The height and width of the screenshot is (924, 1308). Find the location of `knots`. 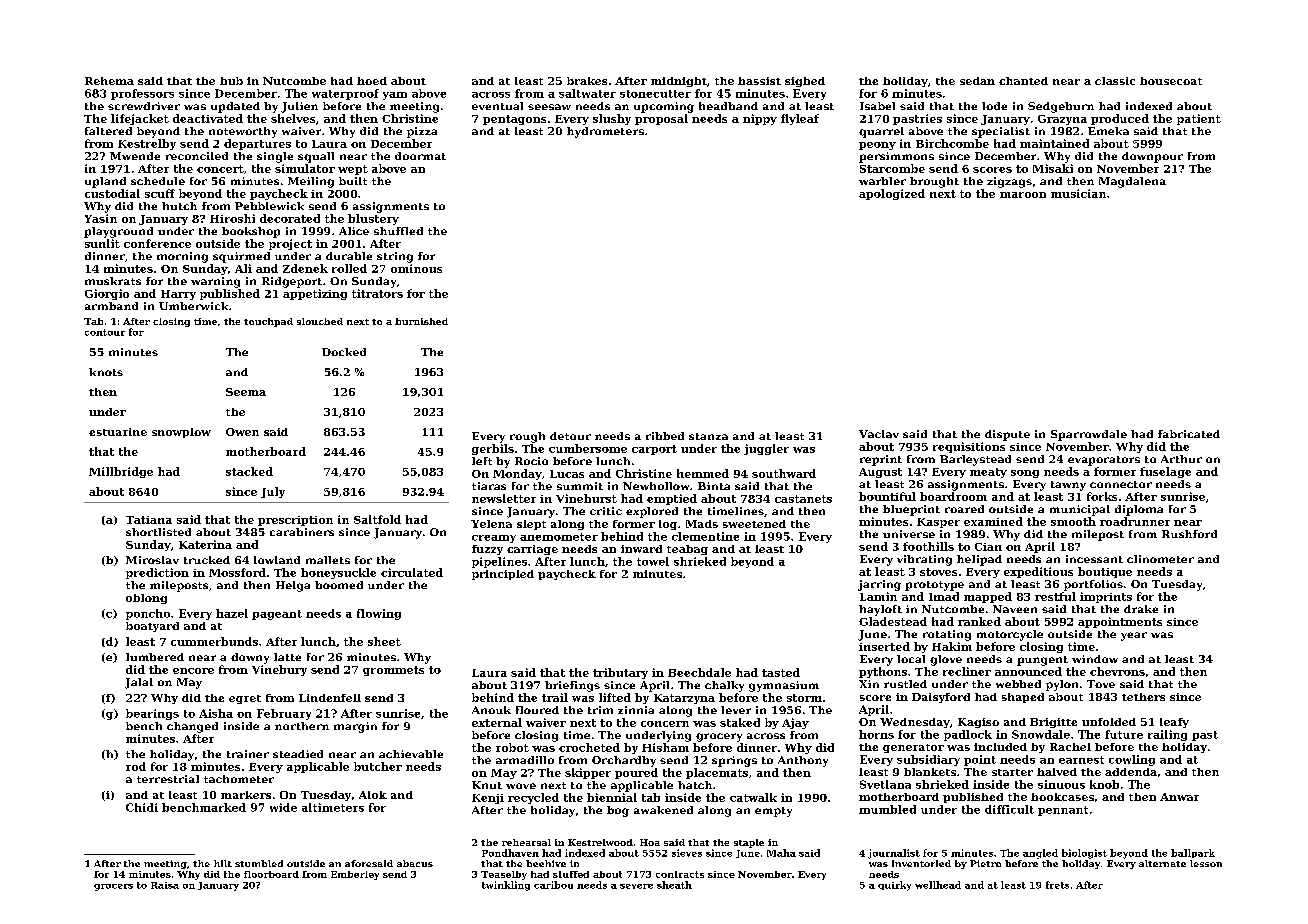

knots is located at coordinates (106, 372).
